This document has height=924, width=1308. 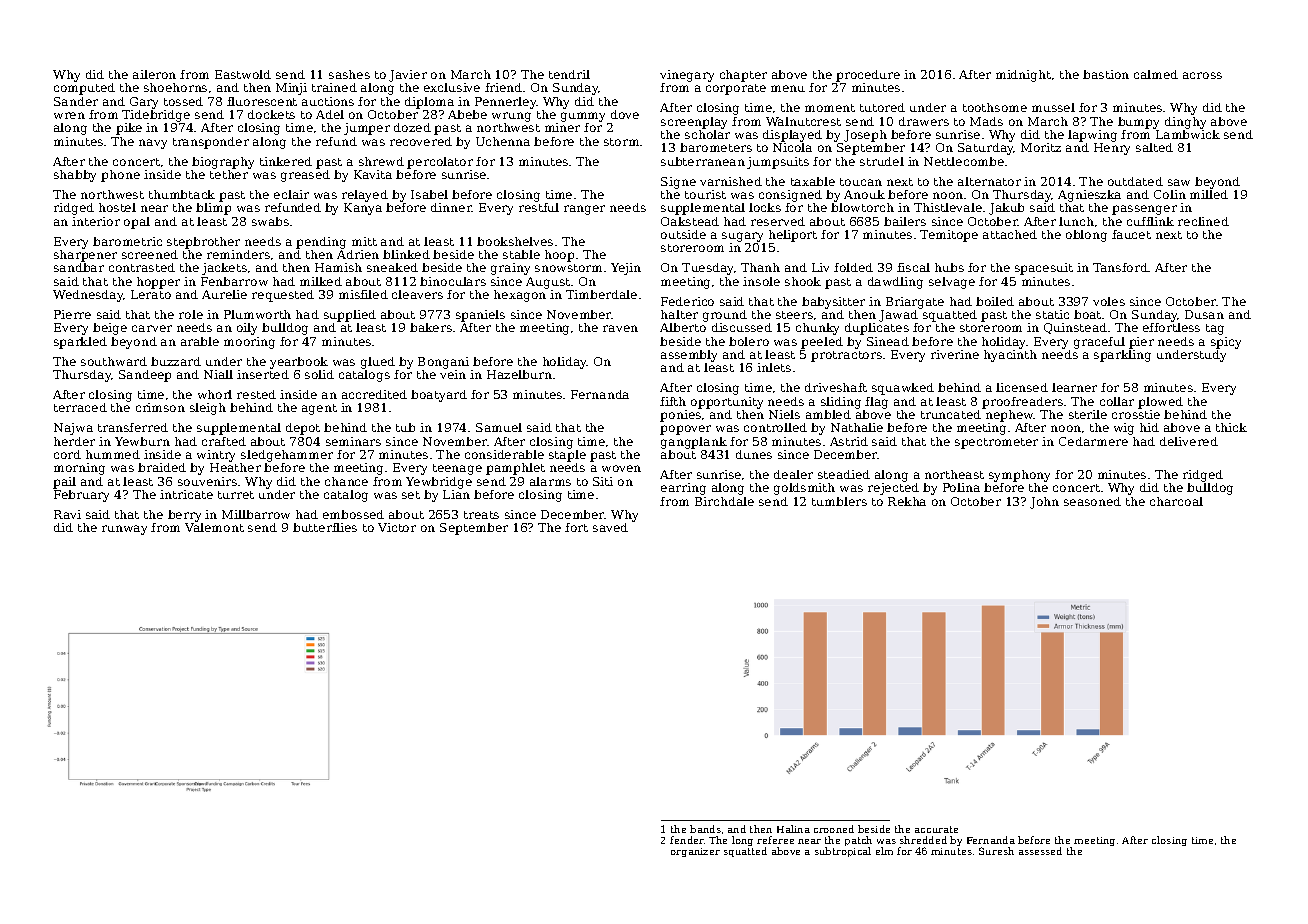 I want to click on tendril, so click(x=569, y=74).
